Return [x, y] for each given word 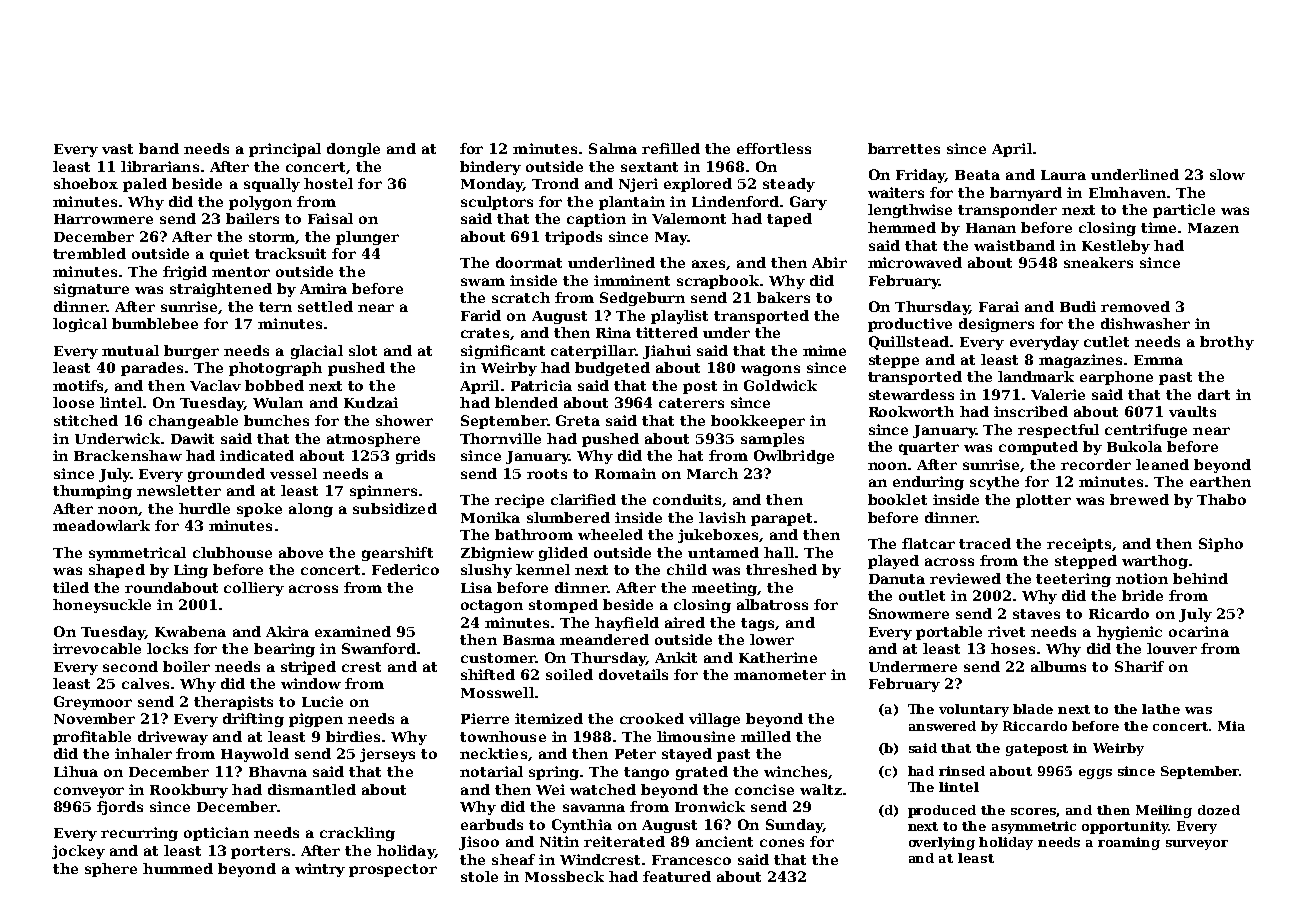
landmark [1036, 376]
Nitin [559, 841]
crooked [652, 718]
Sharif [1139, 666]
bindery [490, 168]
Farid [481, 315]
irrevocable [97, 648]
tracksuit [290, 253]
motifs [78, 385]
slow [1227, 174]
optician [216, 834]
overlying [942, 843]
